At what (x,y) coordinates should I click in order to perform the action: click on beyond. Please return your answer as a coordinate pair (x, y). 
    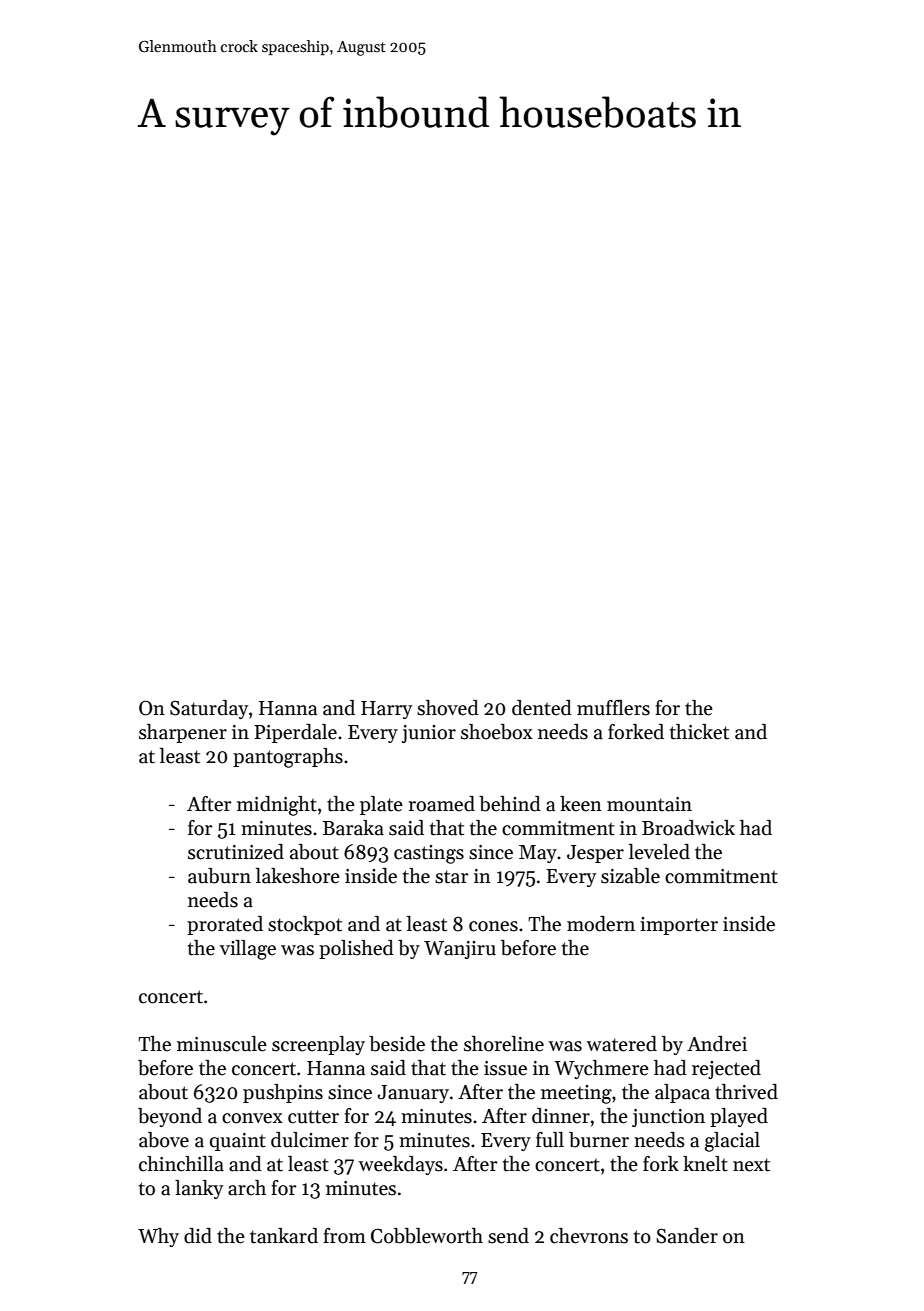
    Looking at the image, I should click on (170, 1117).
